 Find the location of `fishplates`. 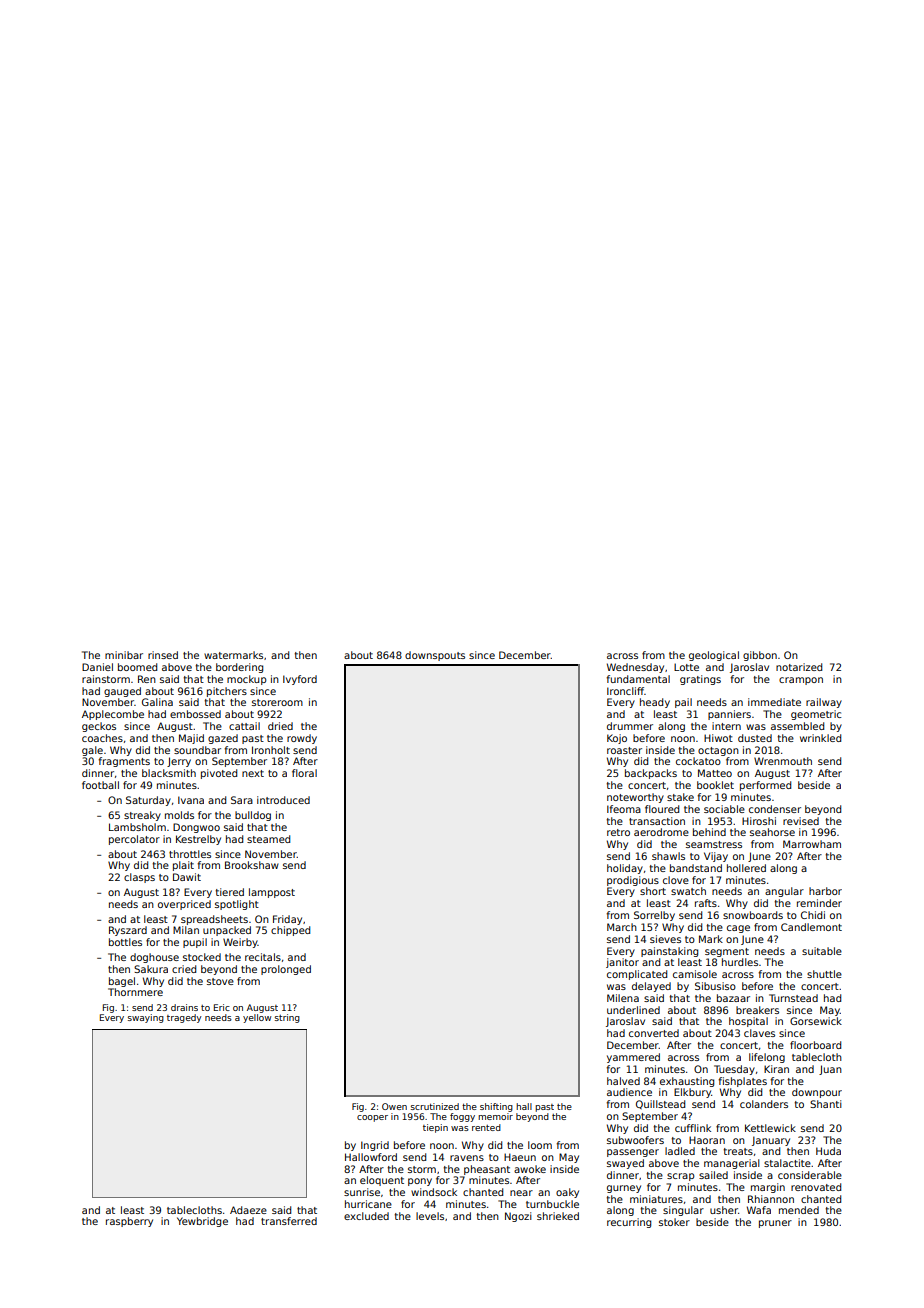

fishplates is located at coordinates (742, 1082).
